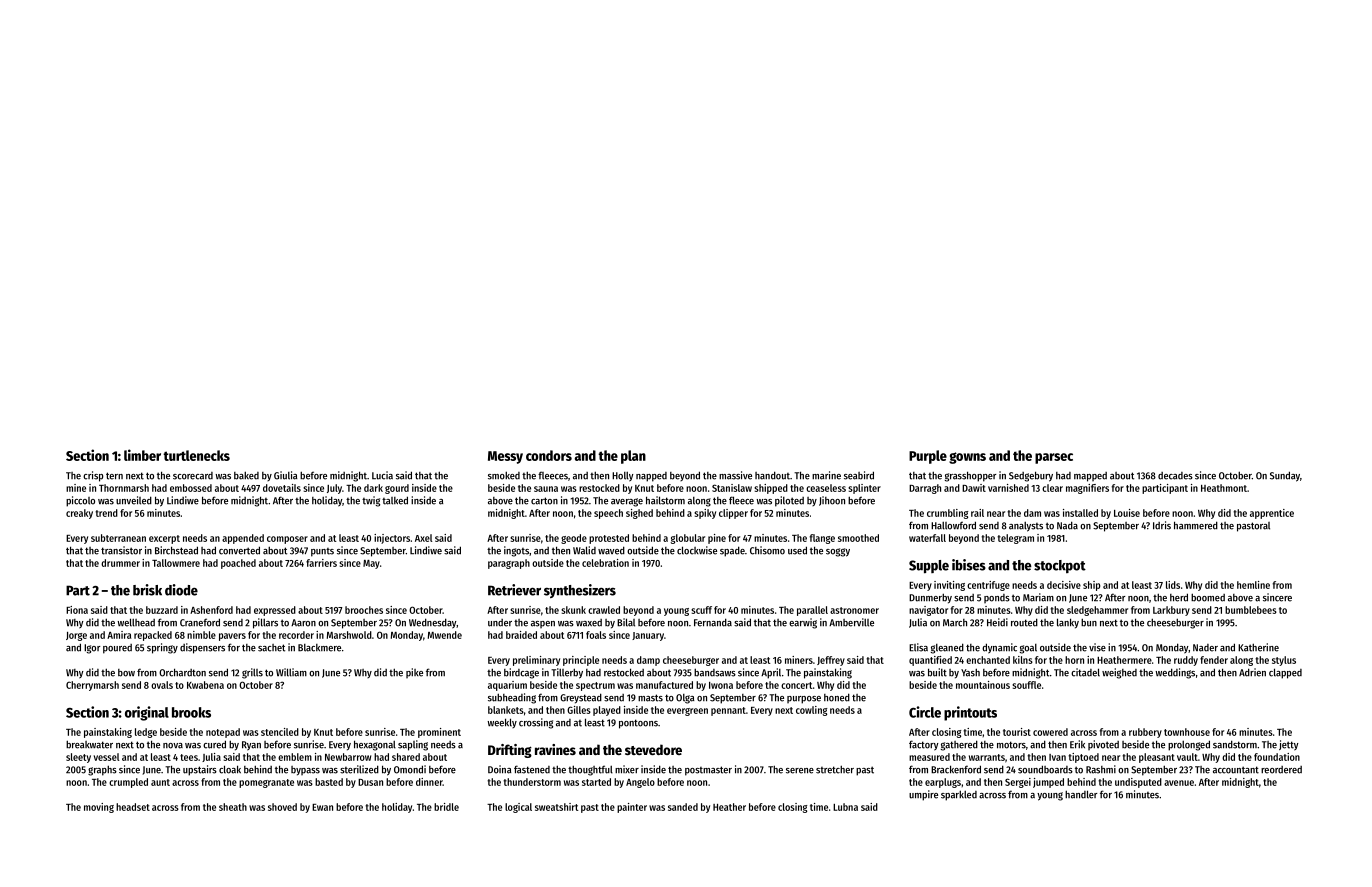  What do you see at coordinates (845, 807) in the screenshot?
I see `Lubna` at bounding box center [845, 807].
